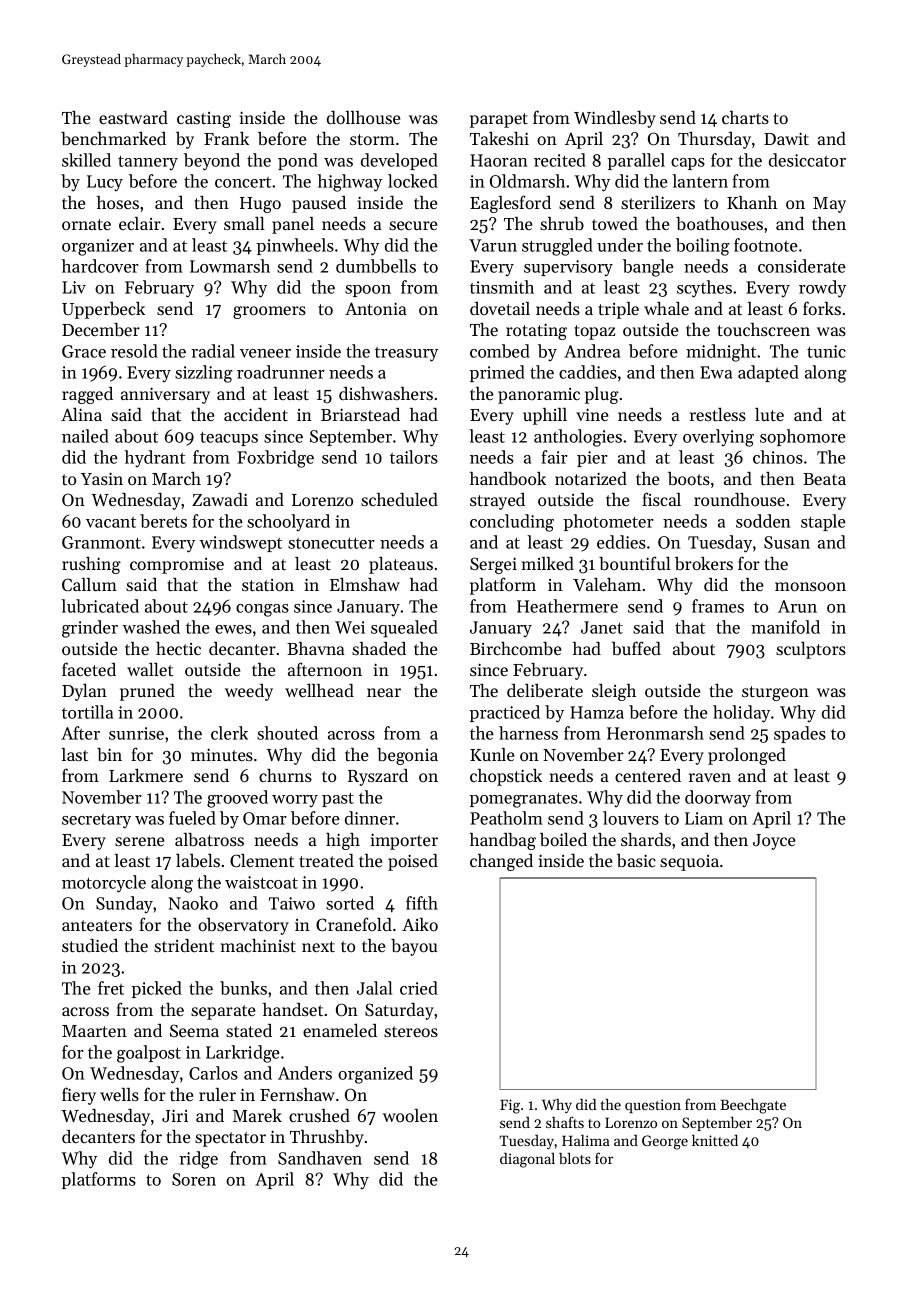  What do you see at coordinates (715, 1140) in the screenshot?
I see `knitted` at bounding box center [715, 1140].
